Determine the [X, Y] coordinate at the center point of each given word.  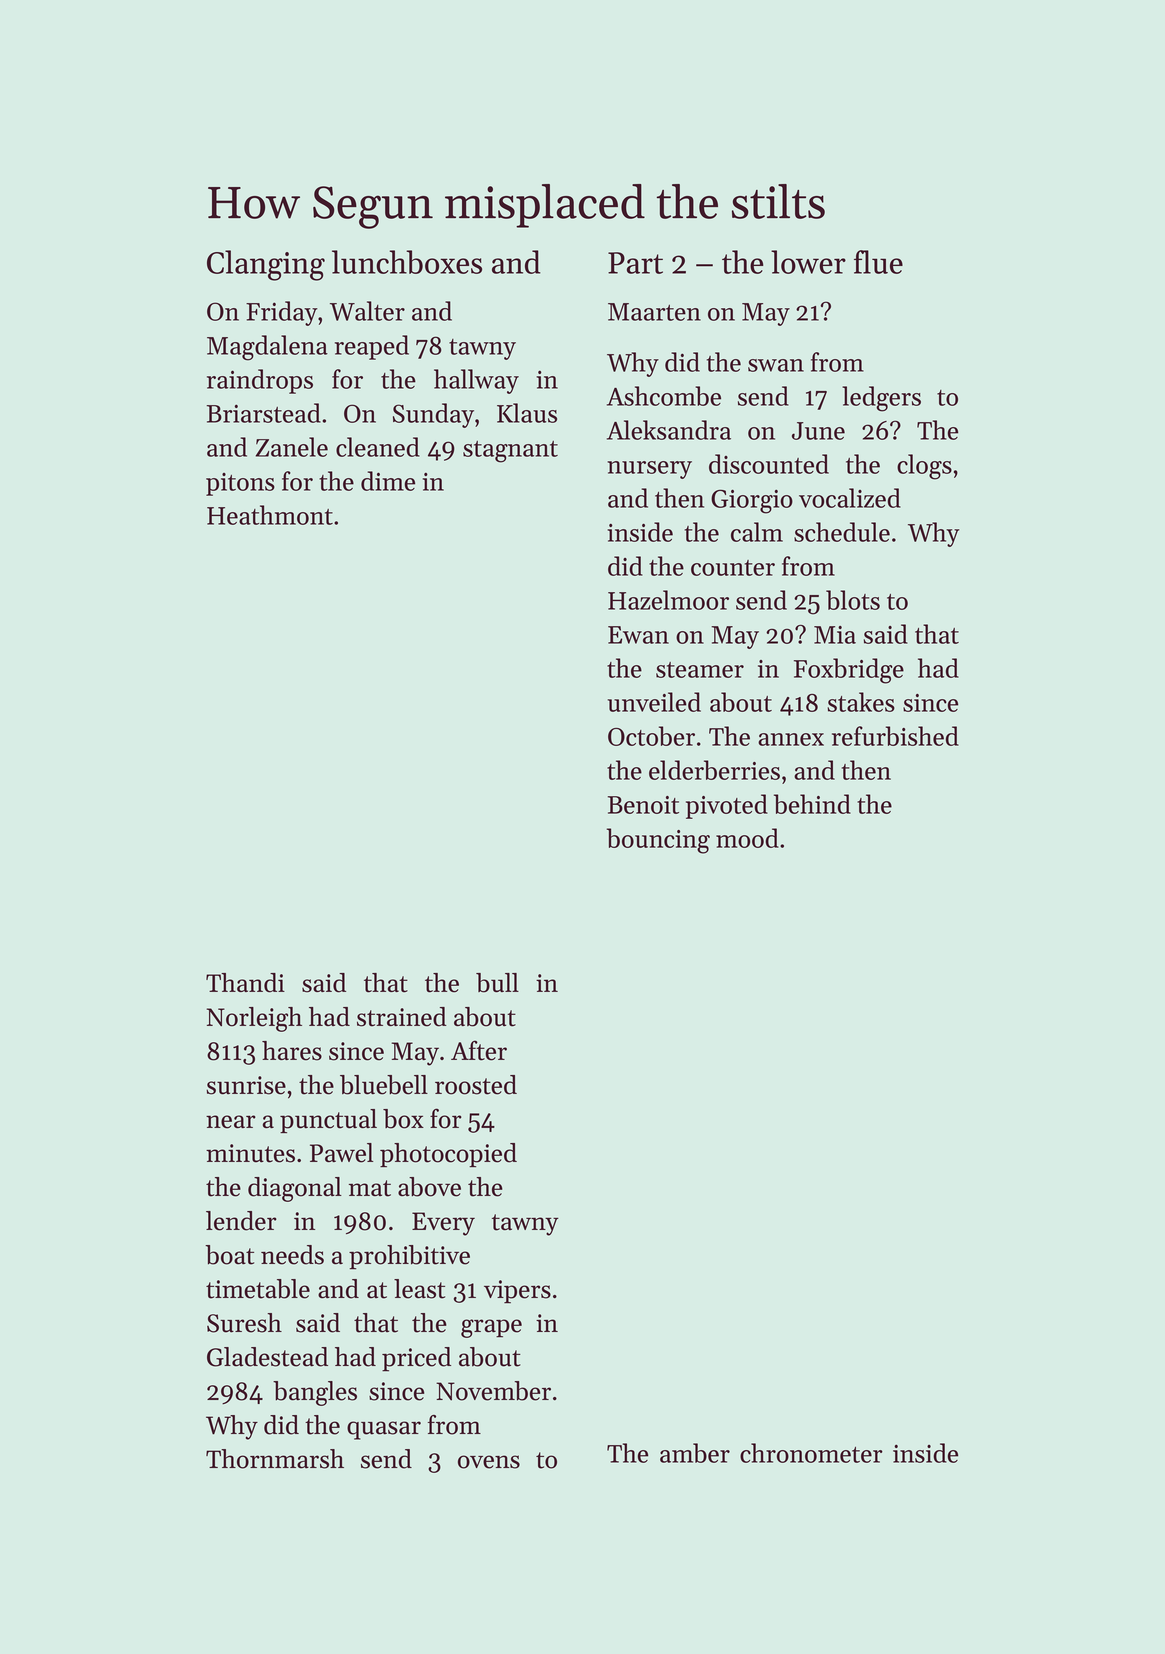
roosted [476, 1085]
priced [416, 1359]
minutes [250, 1153]
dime [388, 481]
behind [812, 804]
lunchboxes [407, 262]
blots [853, 600]
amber [695, 1453]
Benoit [643, 805]
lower [808, 262]
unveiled [654, 702]
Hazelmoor [668, 600]
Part [635, 263]
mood [747, 838]
